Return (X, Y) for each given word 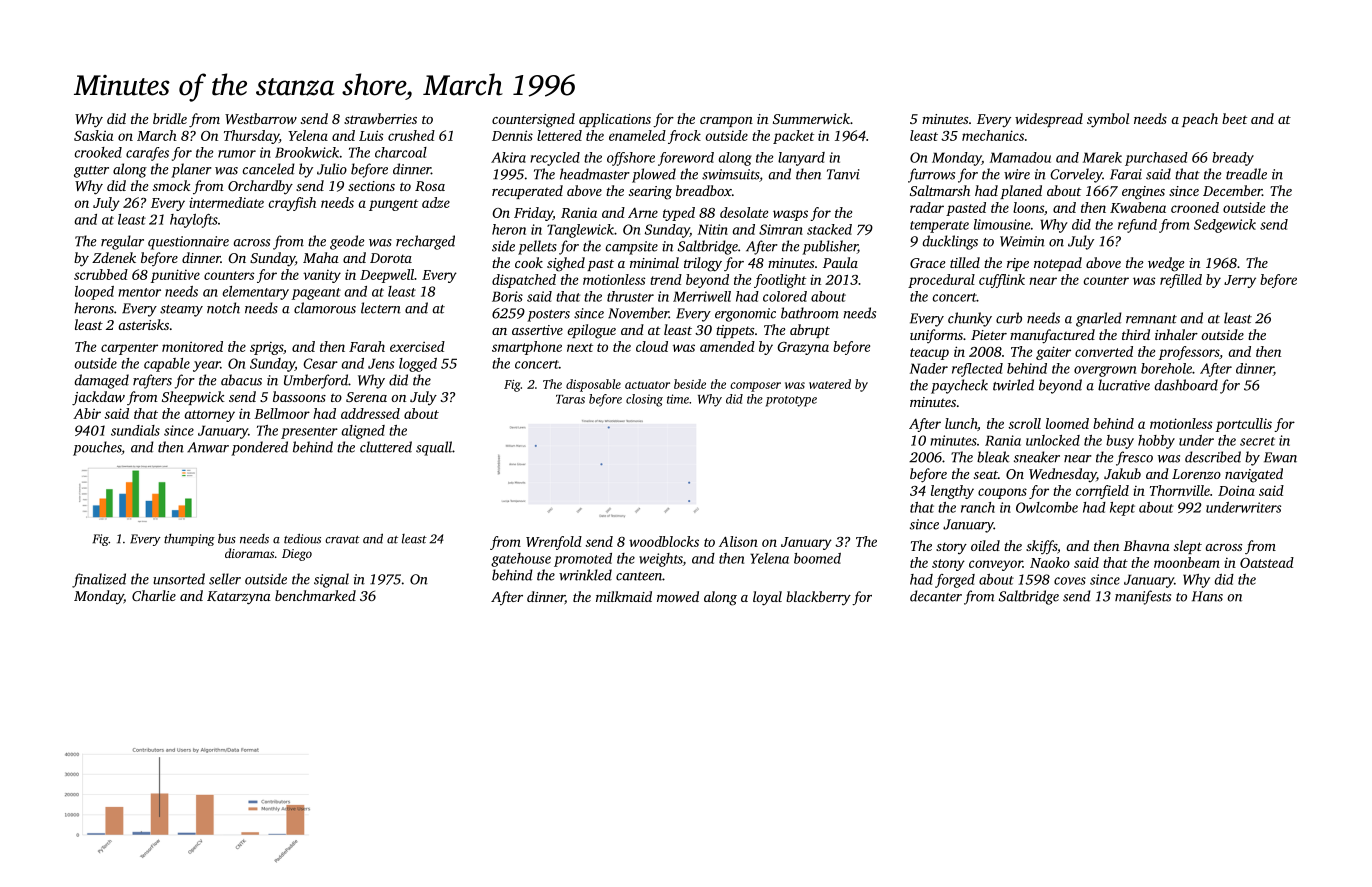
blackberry (818, 598)
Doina (1236, 490)
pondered (259, 448)
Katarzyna (239, 598)
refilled (1181, 281)
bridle (170, 118)
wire (1017, 174)
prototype (791, 401)
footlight (780, 281)
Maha (321, 257)
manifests (1143, 597)
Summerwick (811, 118)
